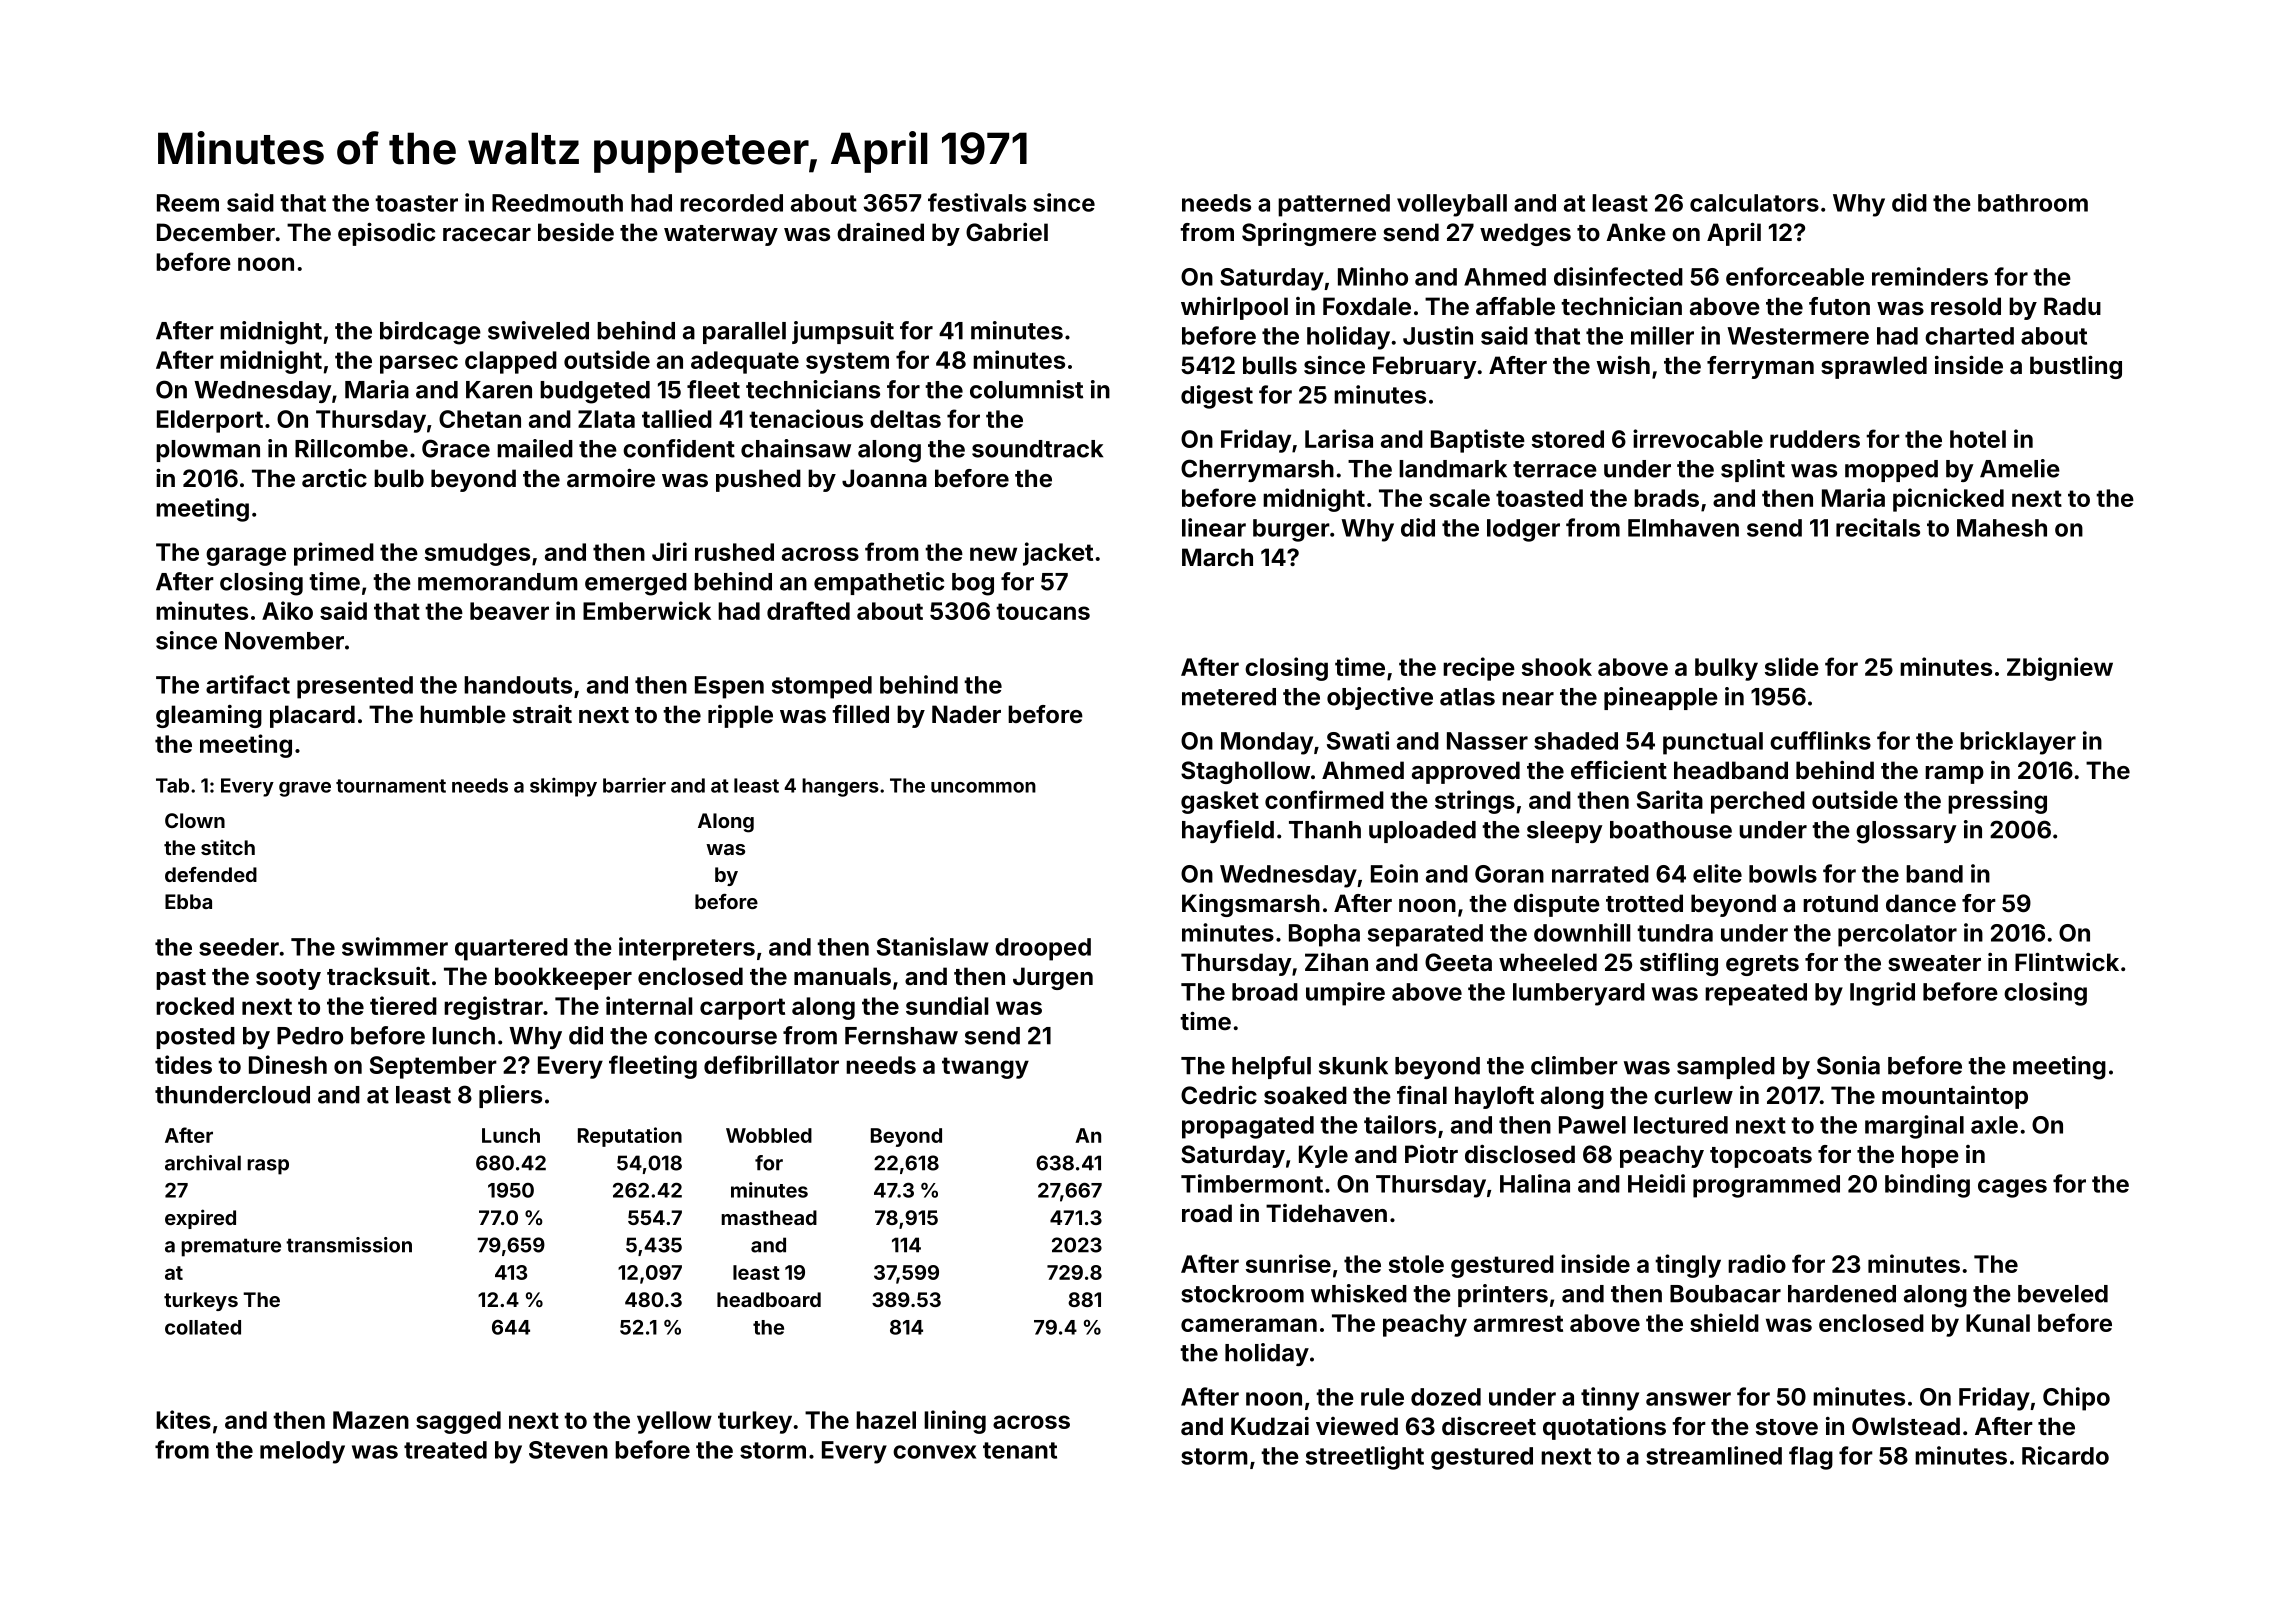 The height and width of the document is (1620, 2292). What do you see at coordinates (2060, 669) in the document?
I see `Zbigniew` at bounding box center [2060, 669].
